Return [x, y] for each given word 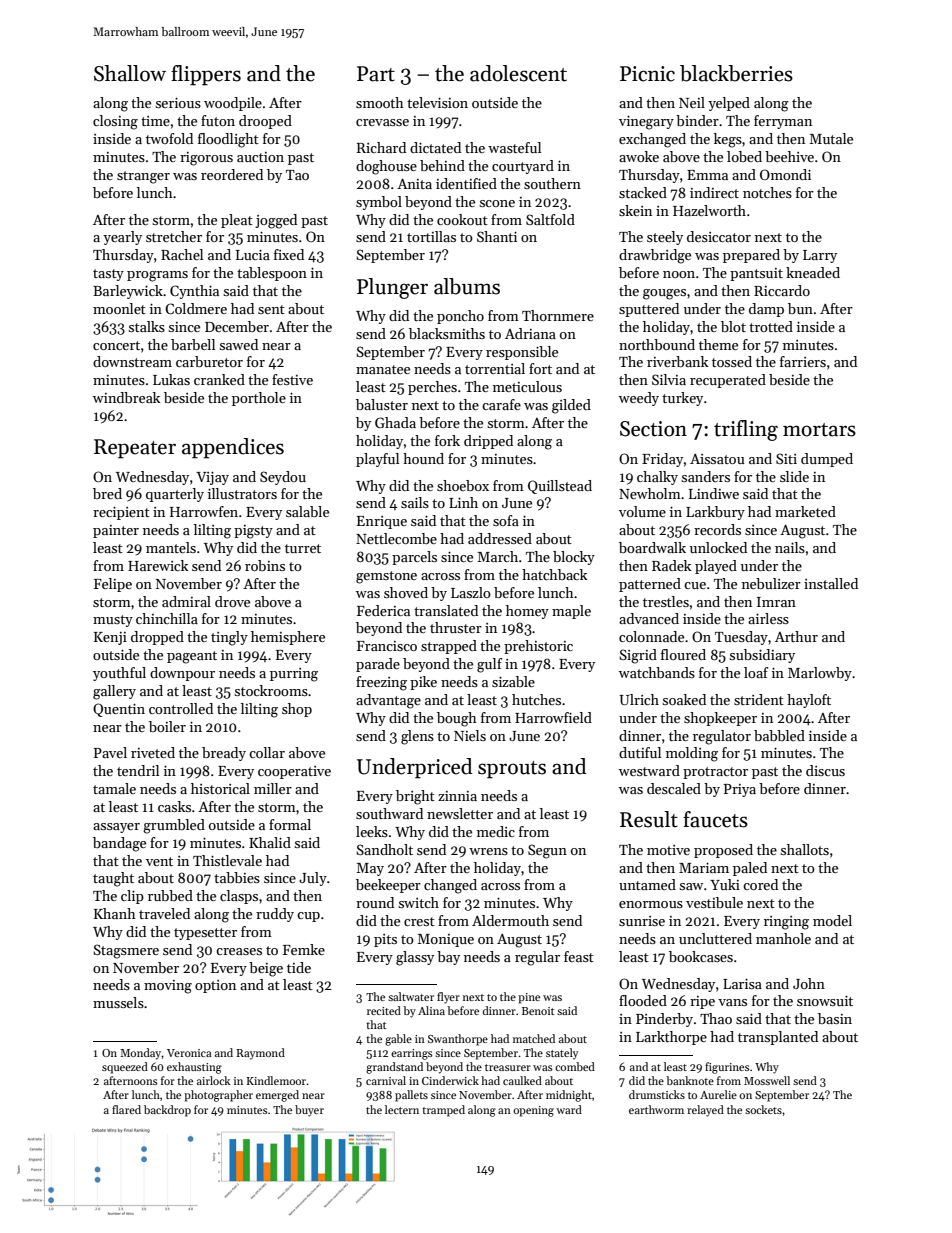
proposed [723, 851]
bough [457, 719]
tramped [443, 1111]
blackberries [736, 73]
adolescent [518, 73]
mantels [171, 547]
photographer [218, 1096]
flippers [206, 75]
